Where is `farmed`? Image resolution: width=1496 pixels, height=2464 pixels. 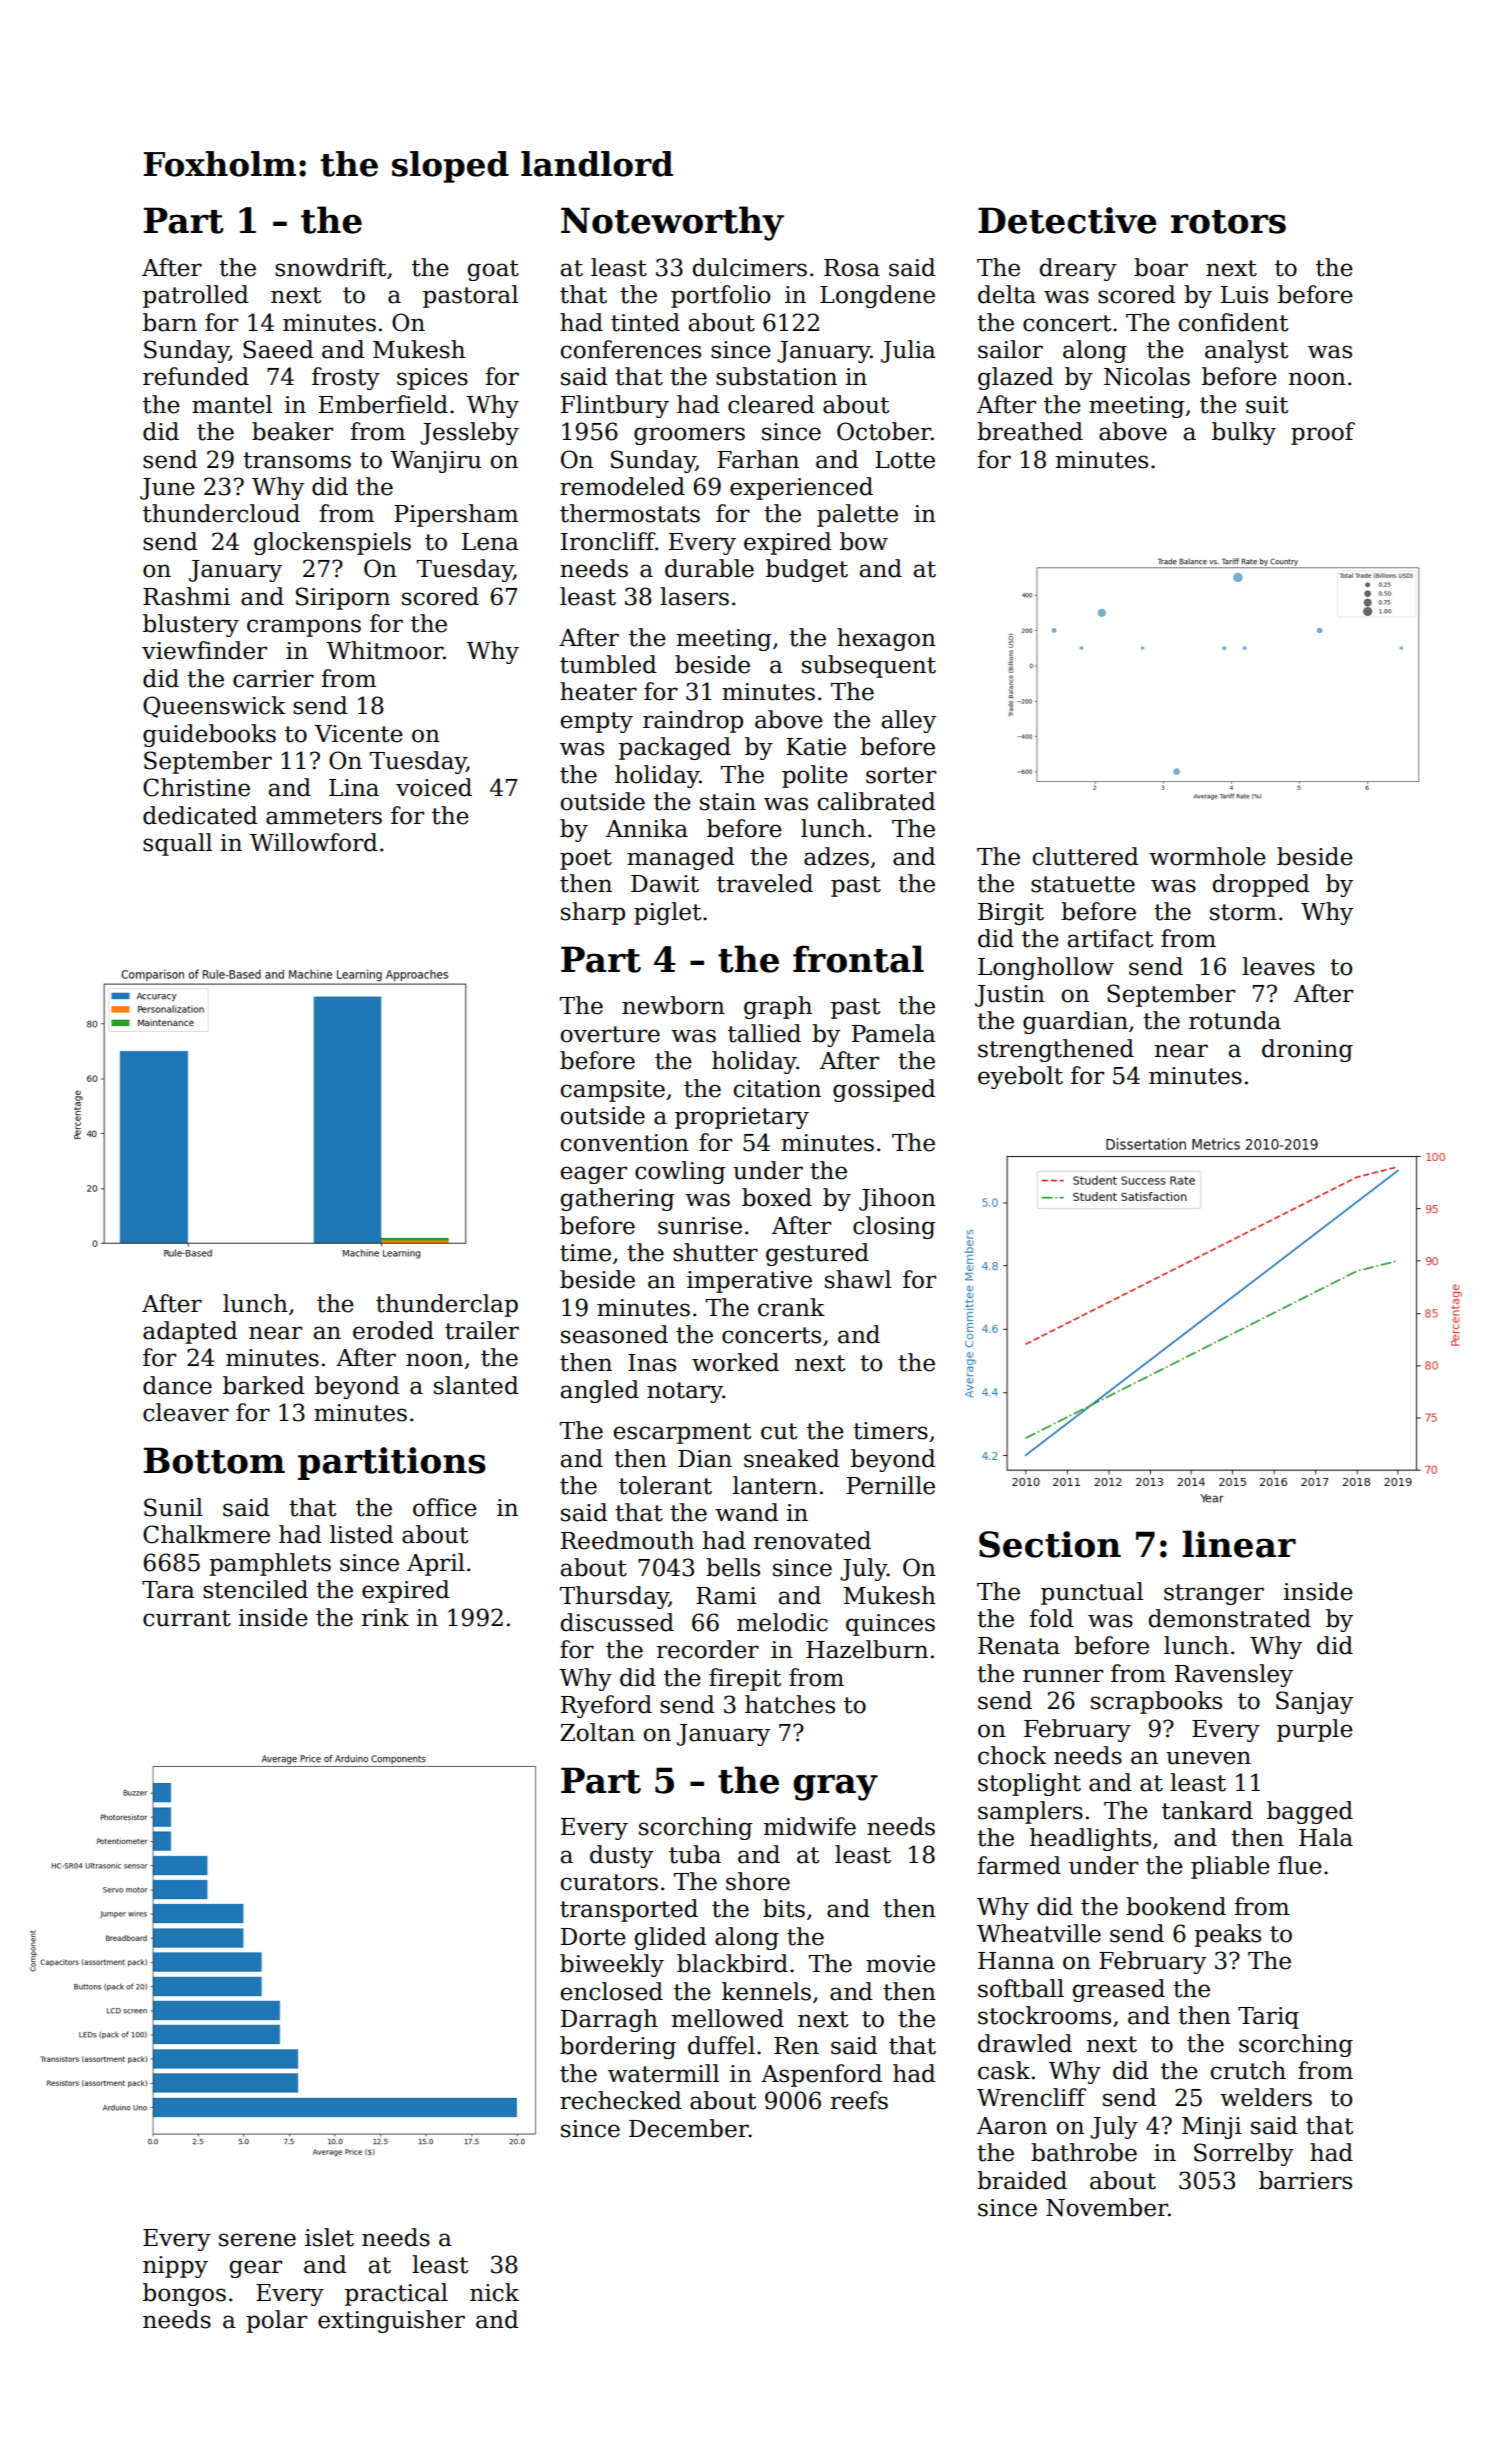
farmed is located at coordinates (1019, 1865).
